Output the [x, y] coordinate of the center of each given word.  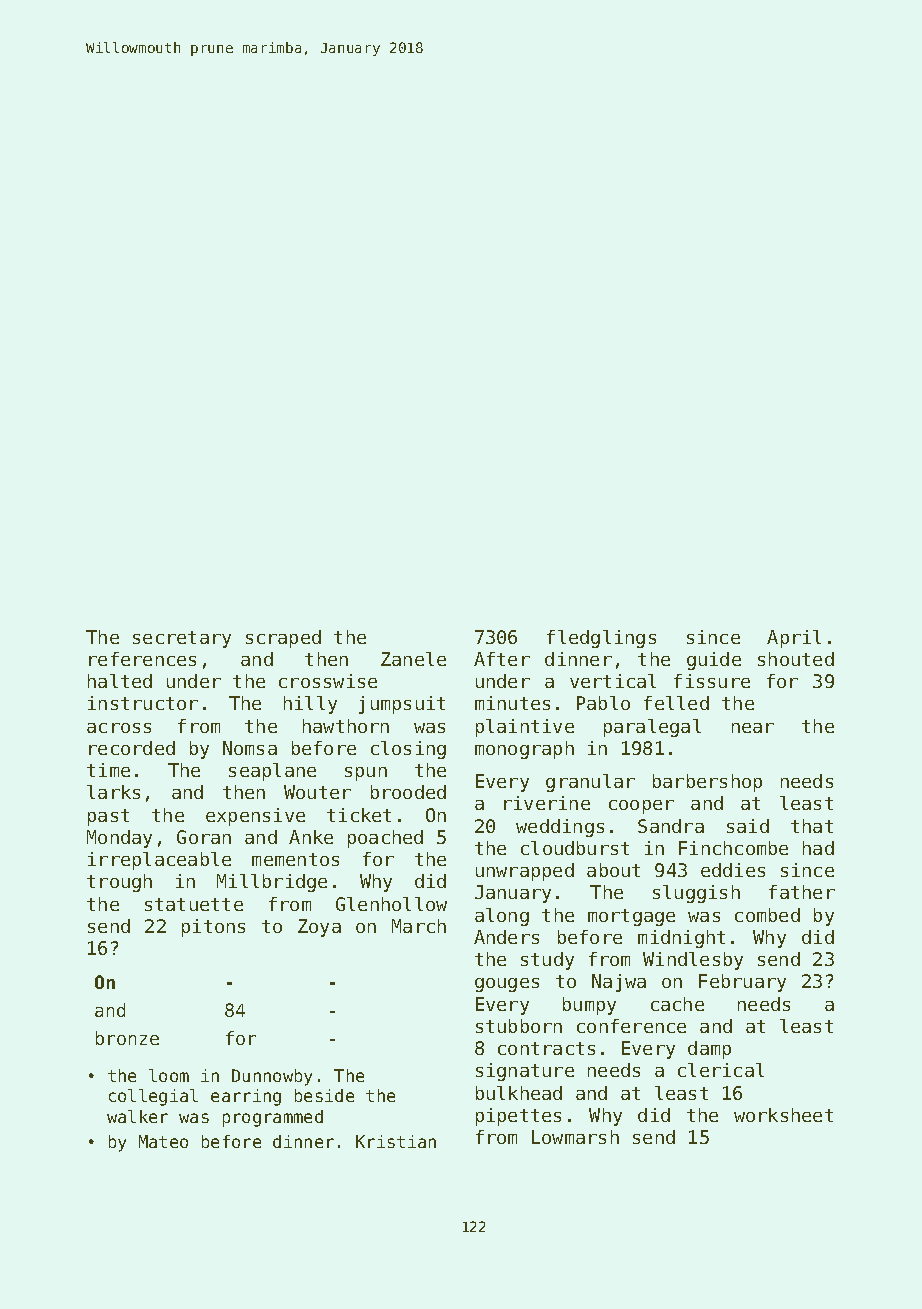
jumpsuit [402, 705]
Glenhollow [391, 904]
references [142, 659]
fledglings [601, 639]
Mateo [163, 1141]
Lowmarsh [575, 1137]
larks [113, 792]
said [748, 826]
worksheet [783, 1115]
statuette [194, 904]
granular [590, 783]
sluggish [696, 894]
